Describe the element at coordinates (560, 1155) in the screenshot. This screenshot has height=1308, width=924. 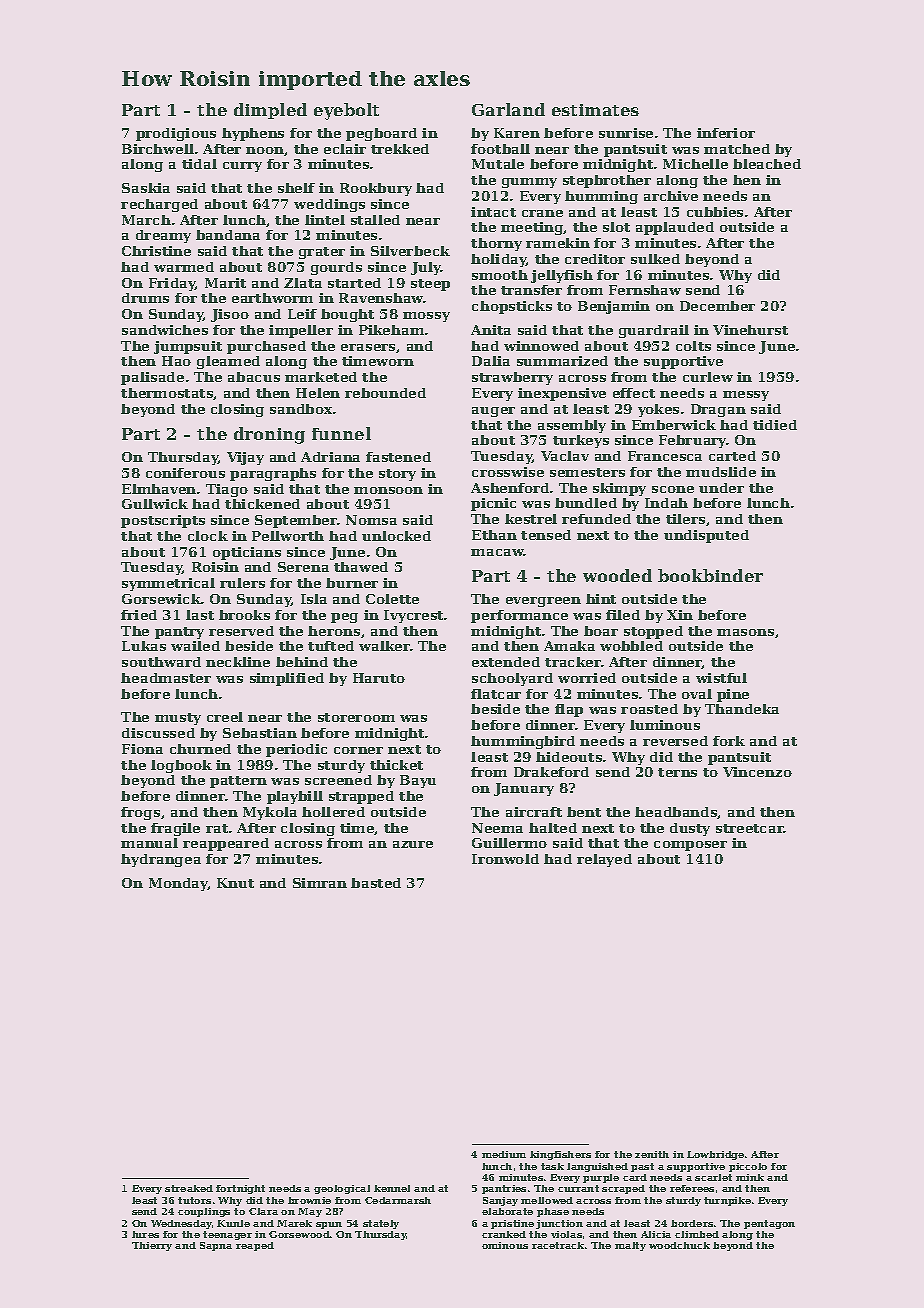
I see `kingfishers` at that location.
